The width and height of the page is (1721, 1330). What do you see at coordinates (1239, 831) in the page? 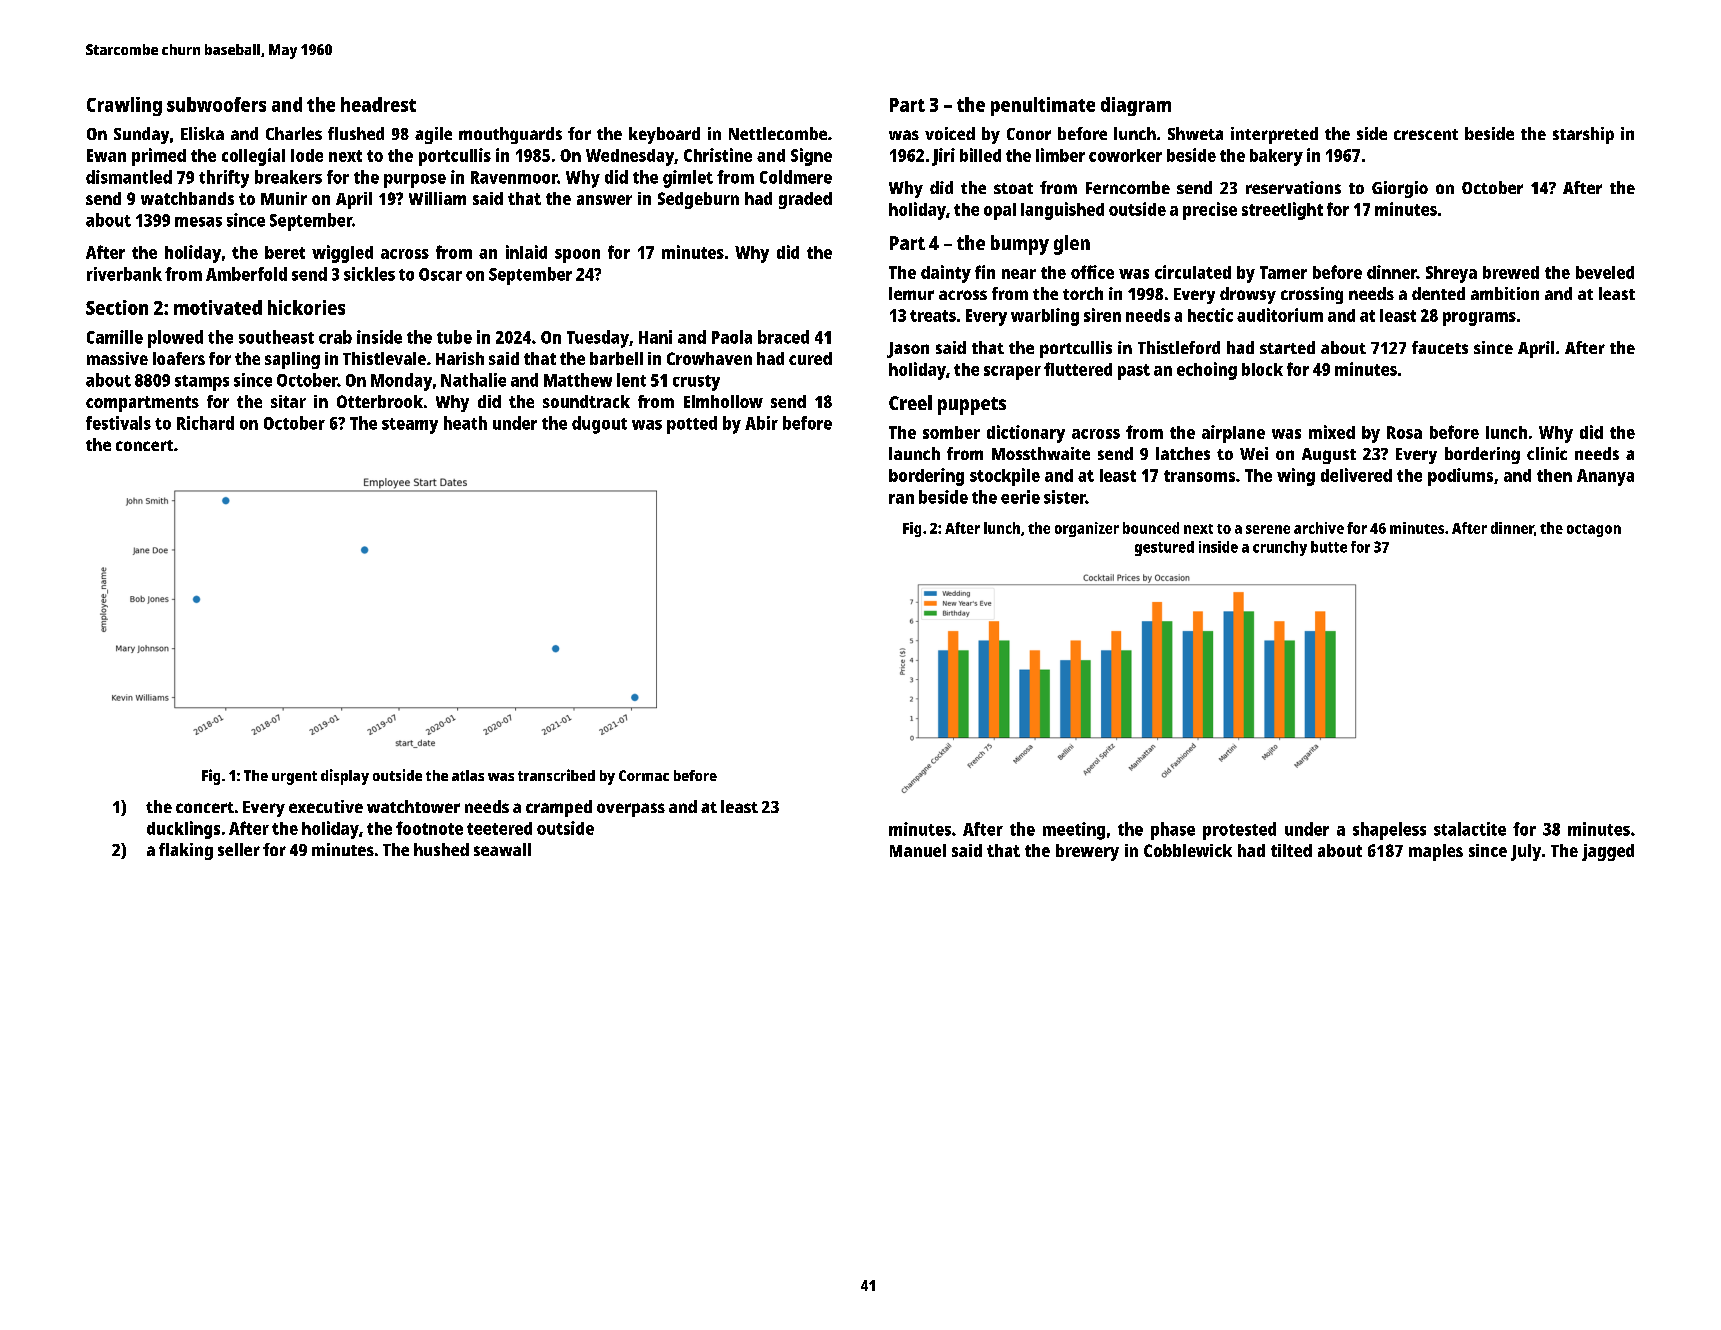
I see `protested` at bounding box center [1239, 831].
